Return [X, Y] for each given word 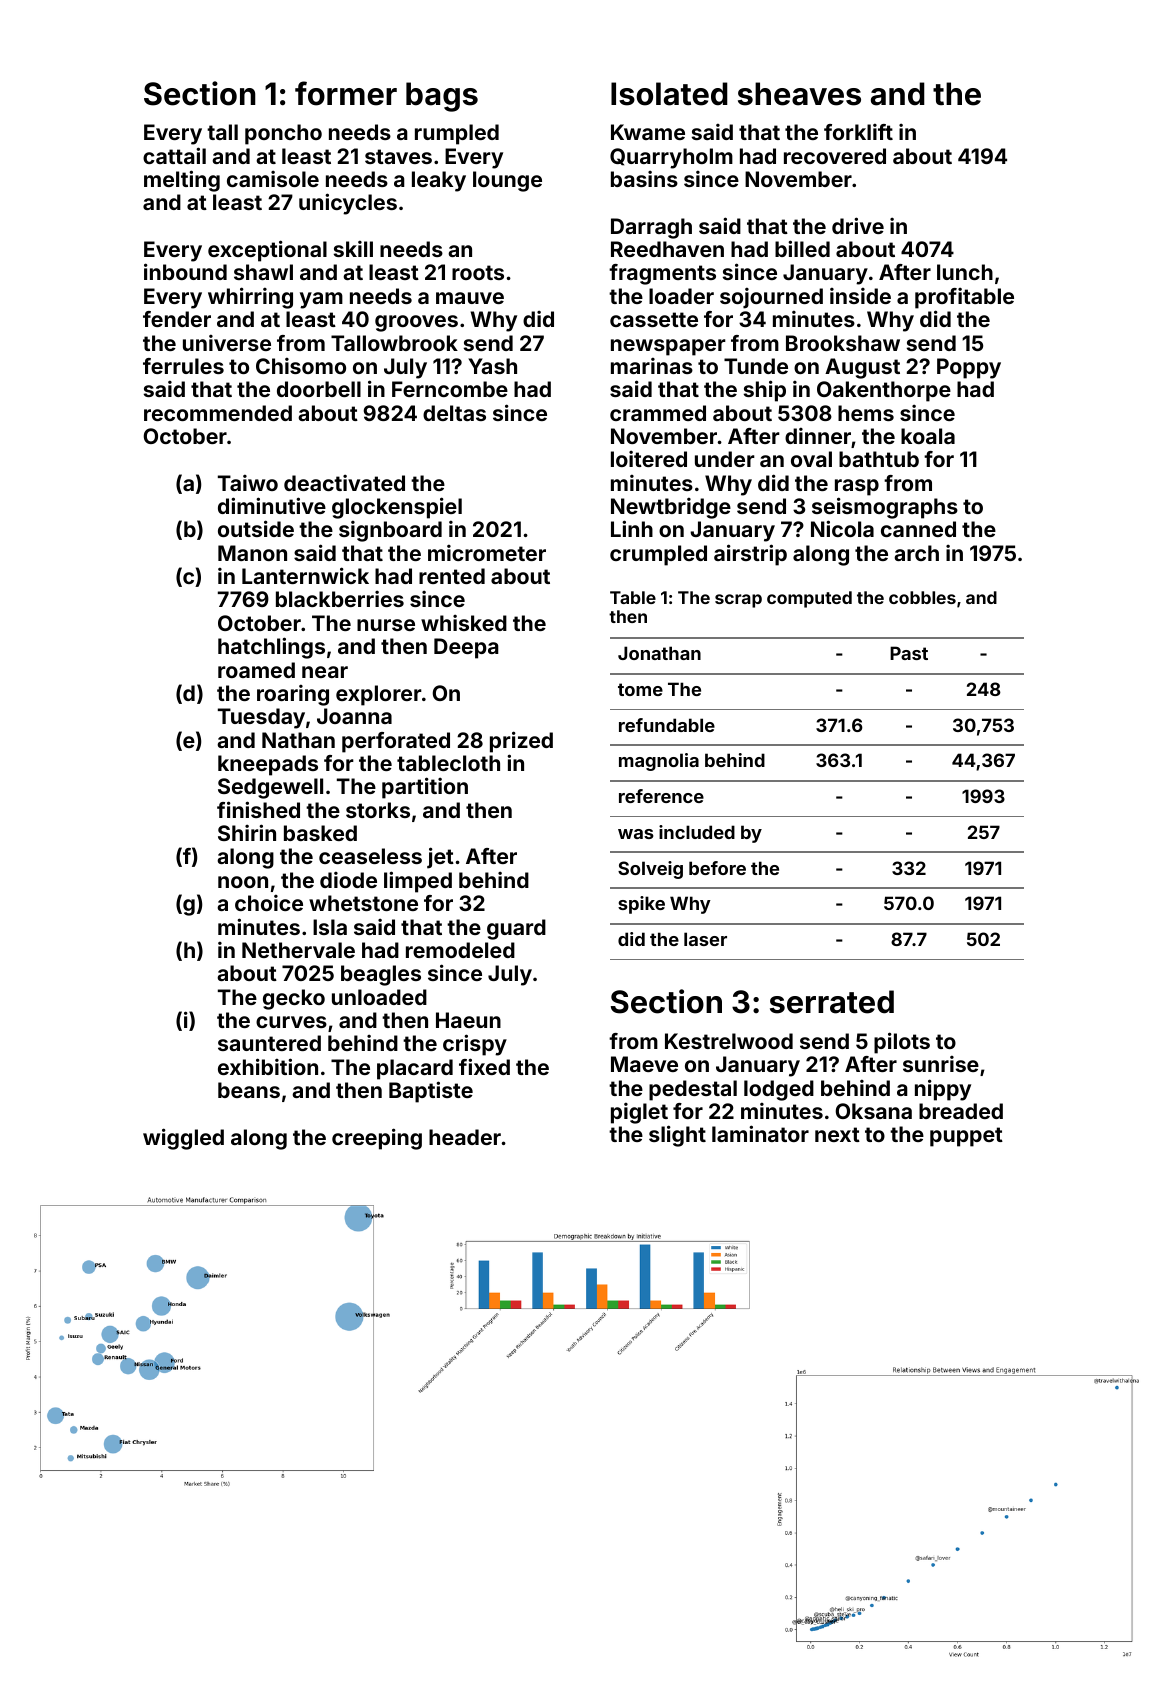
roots [478, 272]
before [717, 868]
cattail [174, 155]
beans [249, 1090]
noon [243, 882]
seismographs [885, 508]
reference [661, 796]
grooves [416, 323]
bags [442, 97]
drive [858, 225]
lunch [965, 272]
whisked [464, 622]
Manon [252, 553]
